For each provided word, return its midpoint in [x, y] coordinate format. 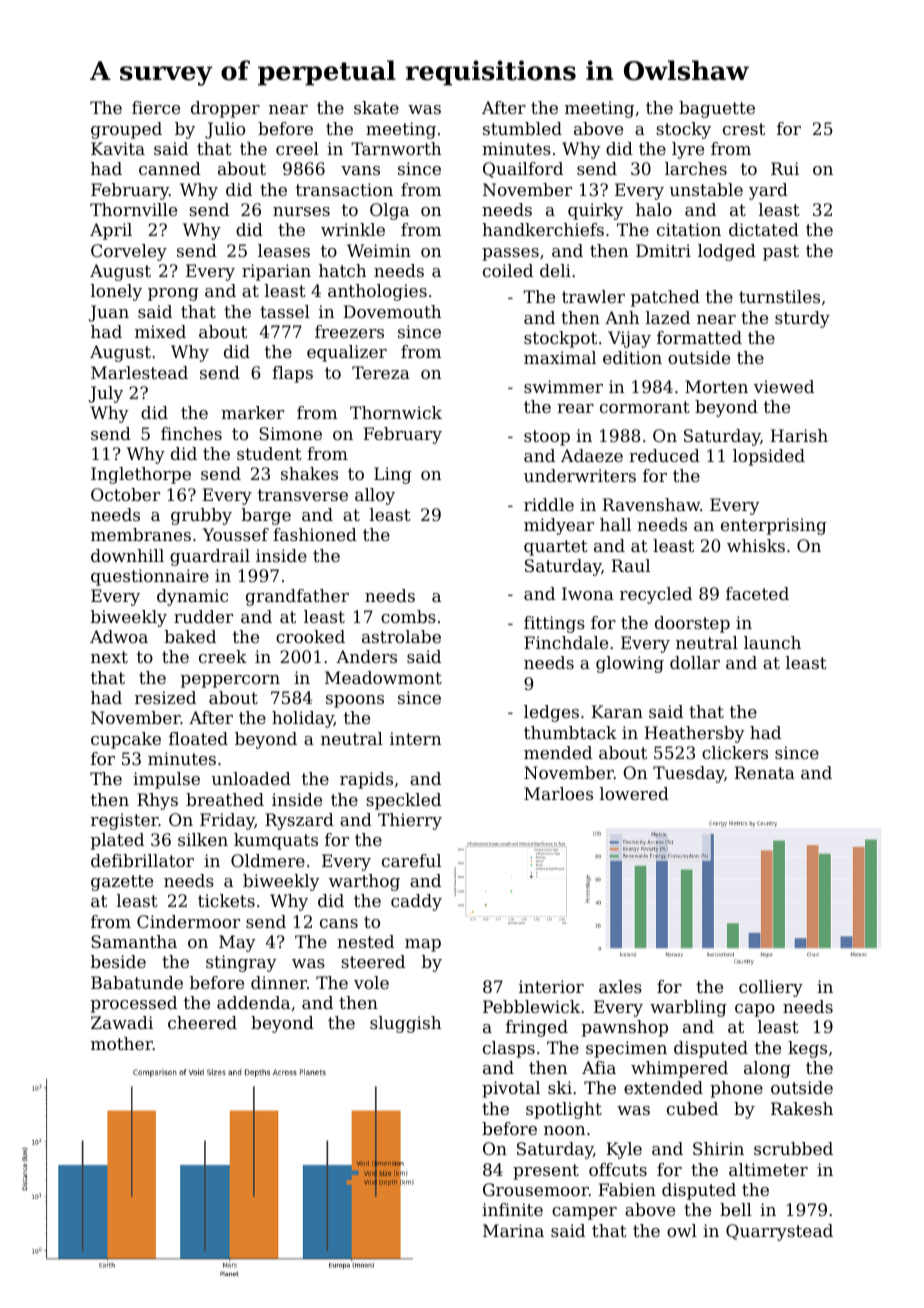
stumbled [522, 128]
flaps [292, 374]
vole [371, 982]
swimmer [563, 386]
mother [122, 1043]
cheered [202, 1022]
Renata [764, 772]
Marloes [558, 793]
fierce [156, 107]
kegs [807, 1049]
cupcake [126, 740]
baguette [717, 109]
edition [632, 357]
